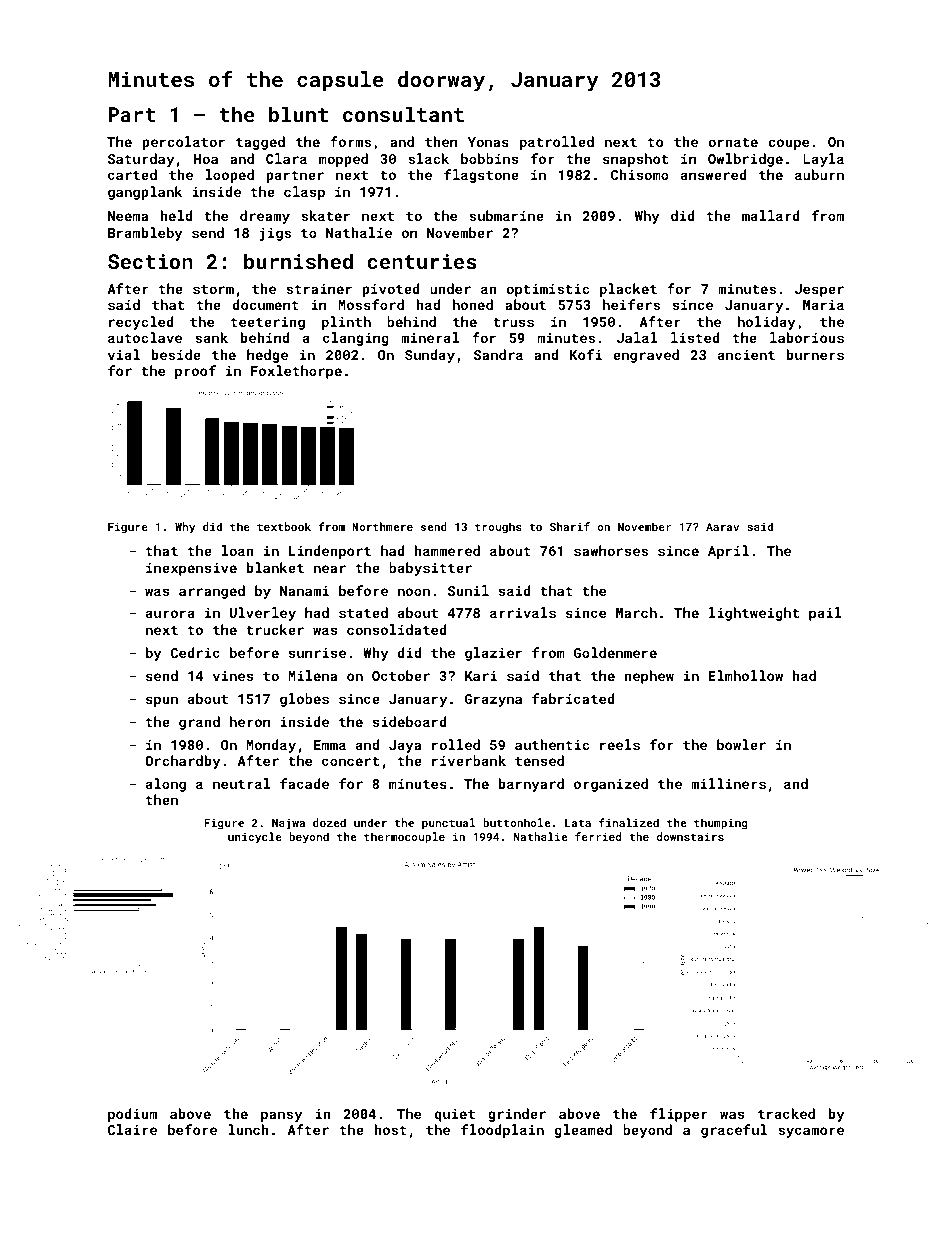 The image size is (952, 1233). What do you see at coordinates (598, 836) in the document?
I see `ferried` at bounding box center [598, 836].
